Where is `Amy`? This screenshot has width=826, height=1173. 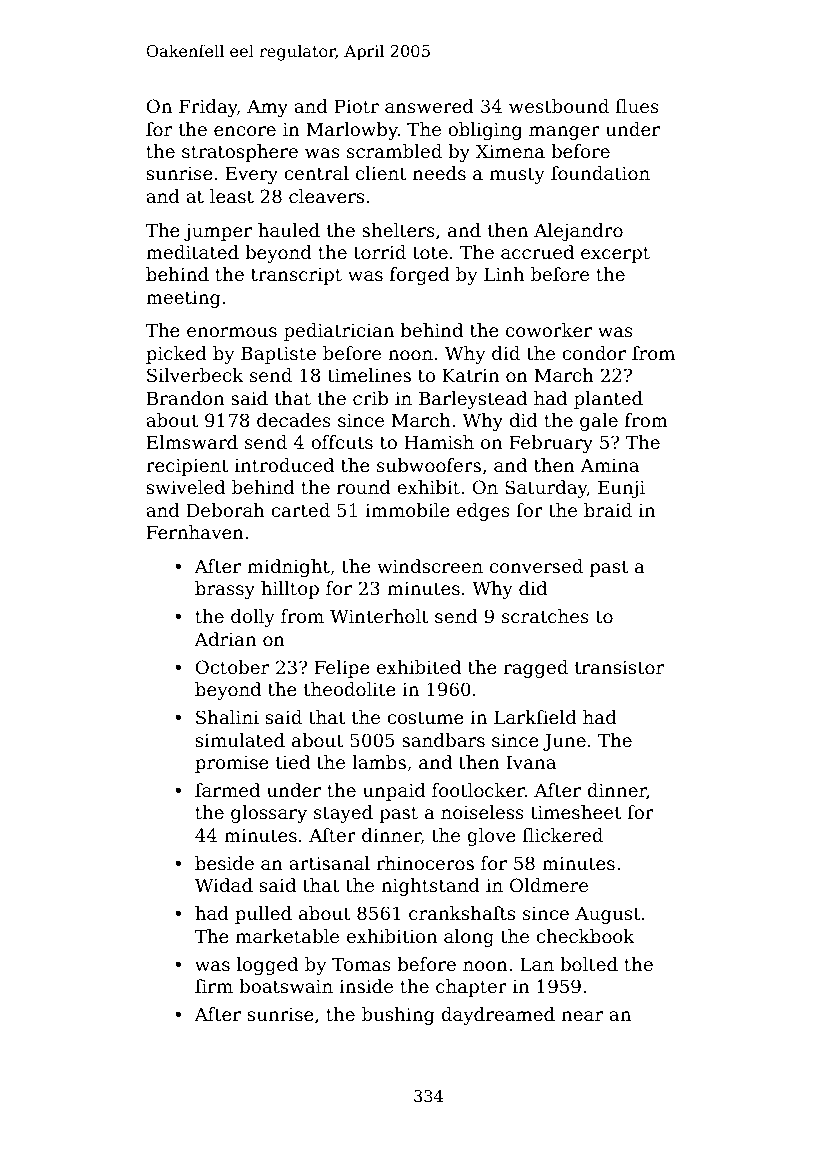 Amy is located at coordinates (267, 108).
